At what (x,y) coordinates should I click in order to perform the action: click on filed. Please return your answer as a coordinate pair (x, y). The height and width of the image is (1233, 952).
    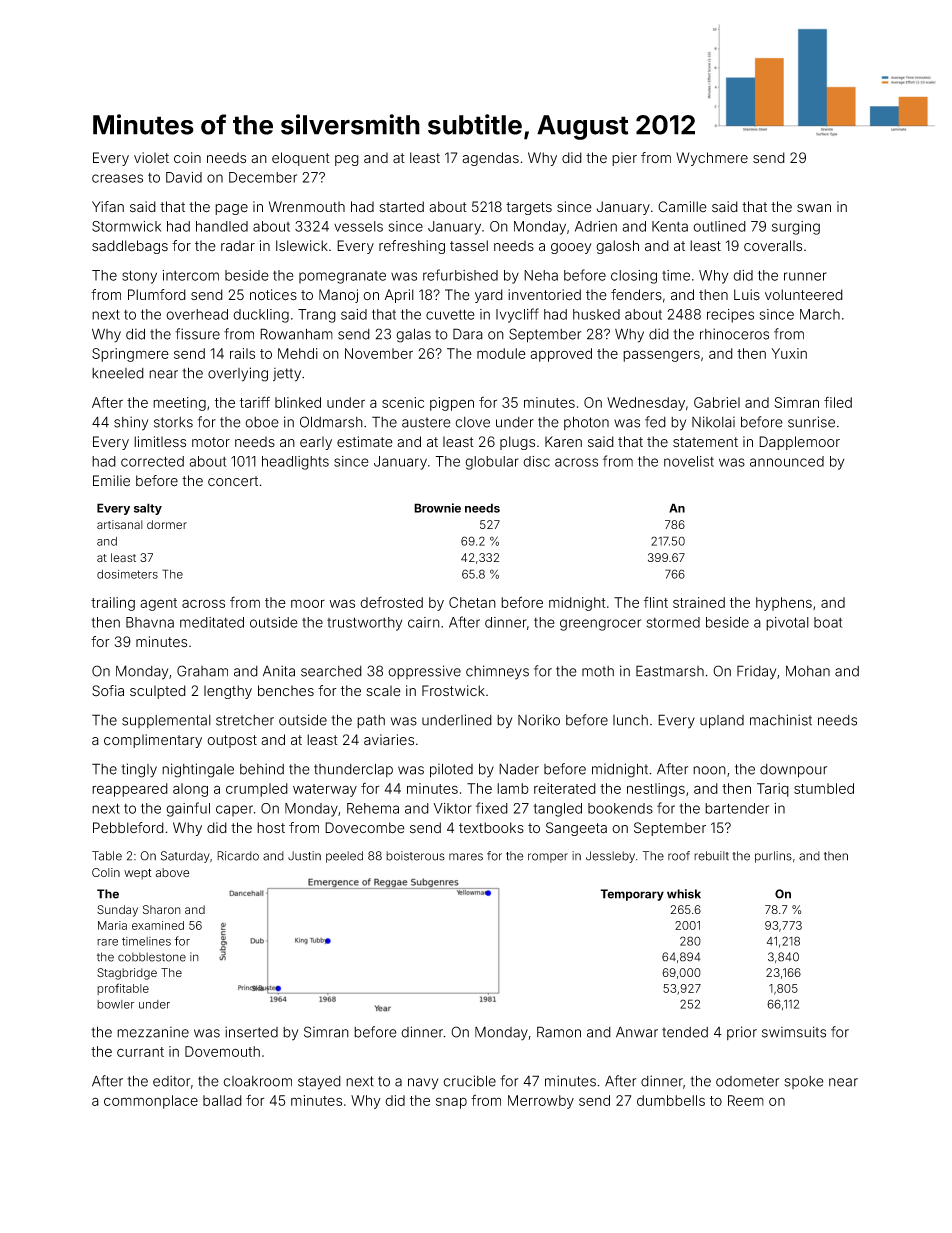
    Looking at the image, I should click on (838, 402).
